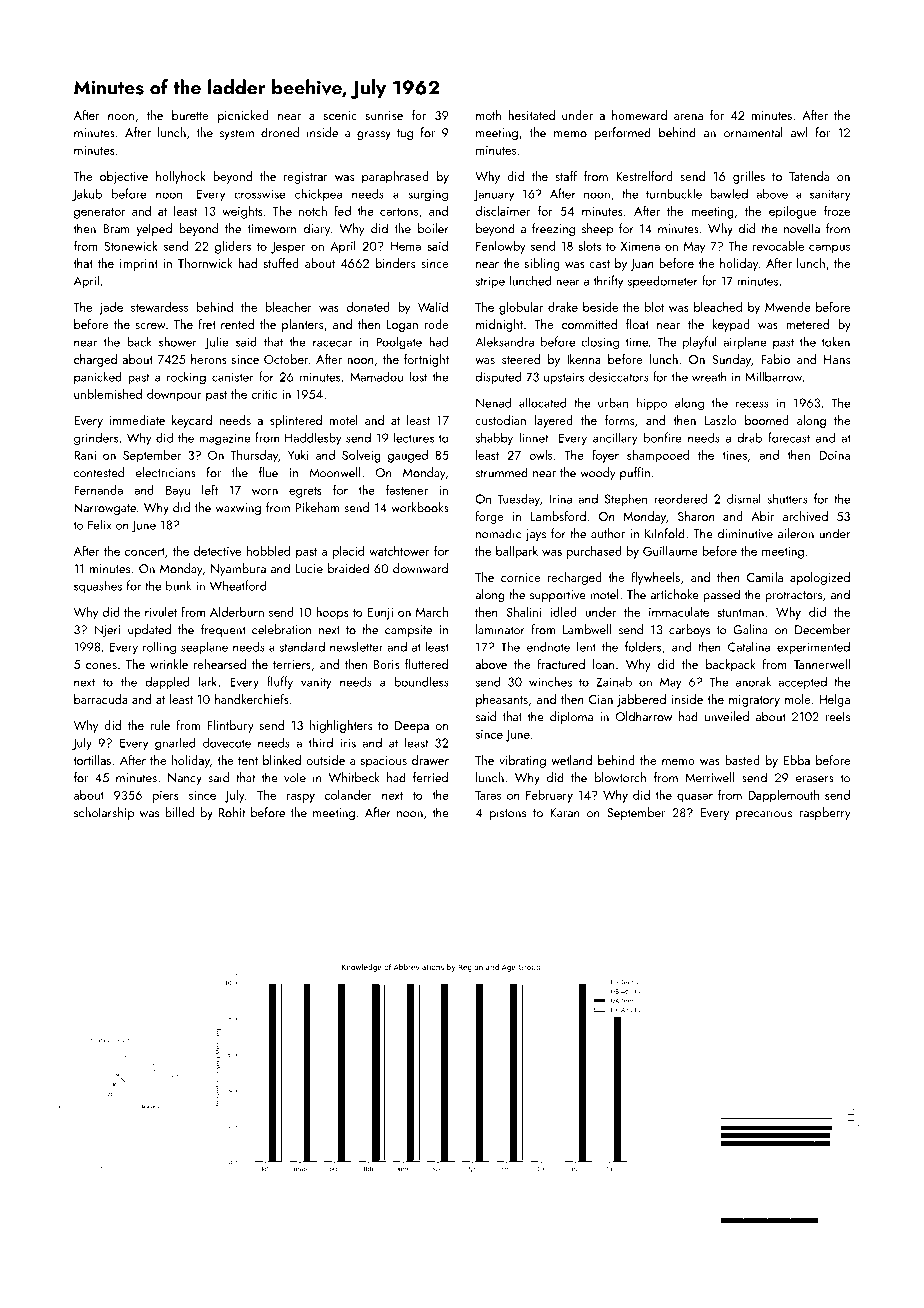 The height and width of the screenshot is (1308, 924). Describe the element at coordinates (166, 797) in the screenshot. I see `piers` at that location.
